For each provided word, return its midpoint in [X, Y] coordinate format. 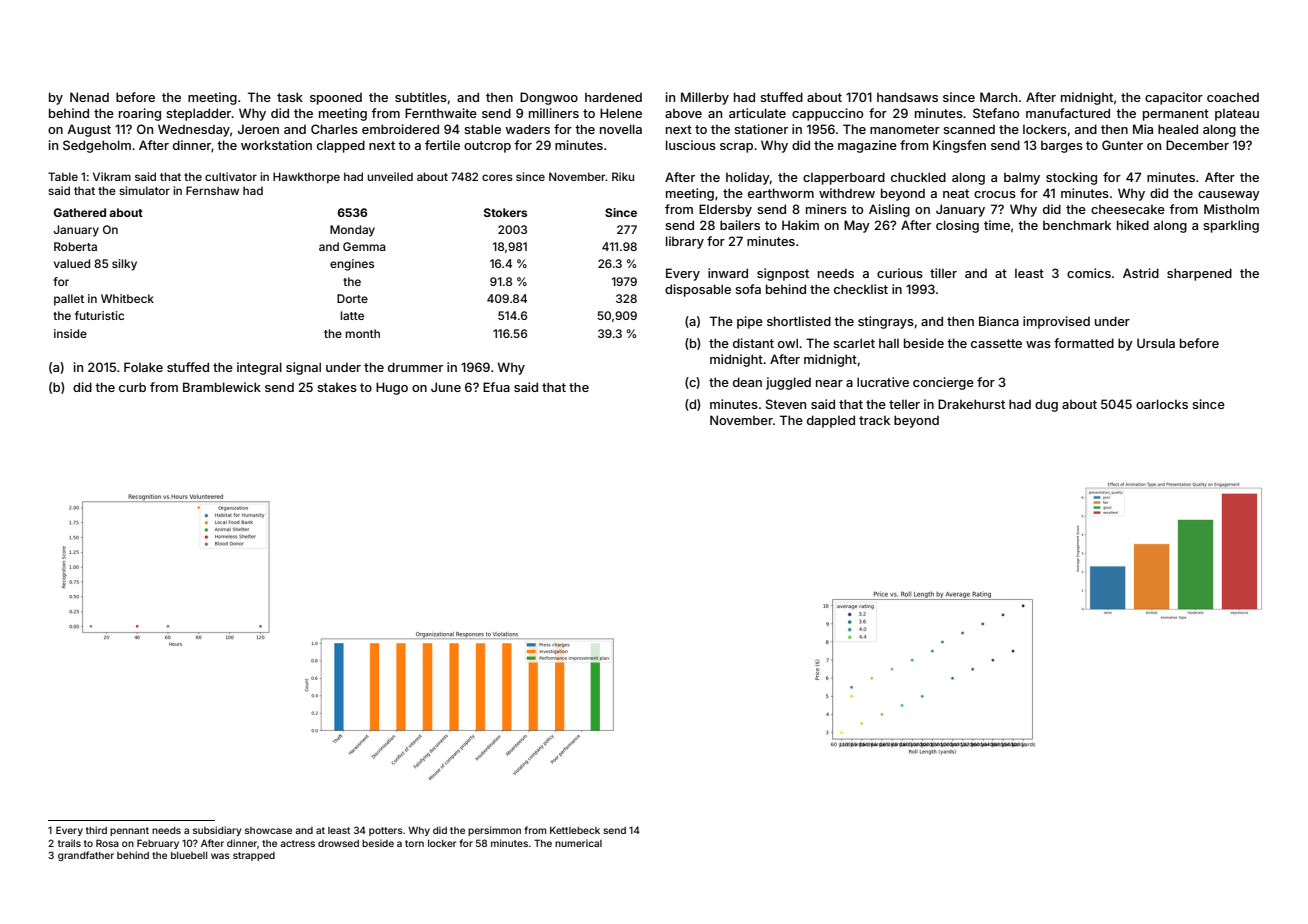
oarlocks [1162, 404]
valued [72, 263]
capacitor [1174, 98]
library [685, 242]
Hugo [392, 388]
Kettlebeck [575, 830]
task [290, 97]
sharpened [1199, 274]
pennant [129, 831]
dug [1046, 405]
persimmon [494, 831]
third [96, 830]
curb [132, 387]
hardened [613, 97]
